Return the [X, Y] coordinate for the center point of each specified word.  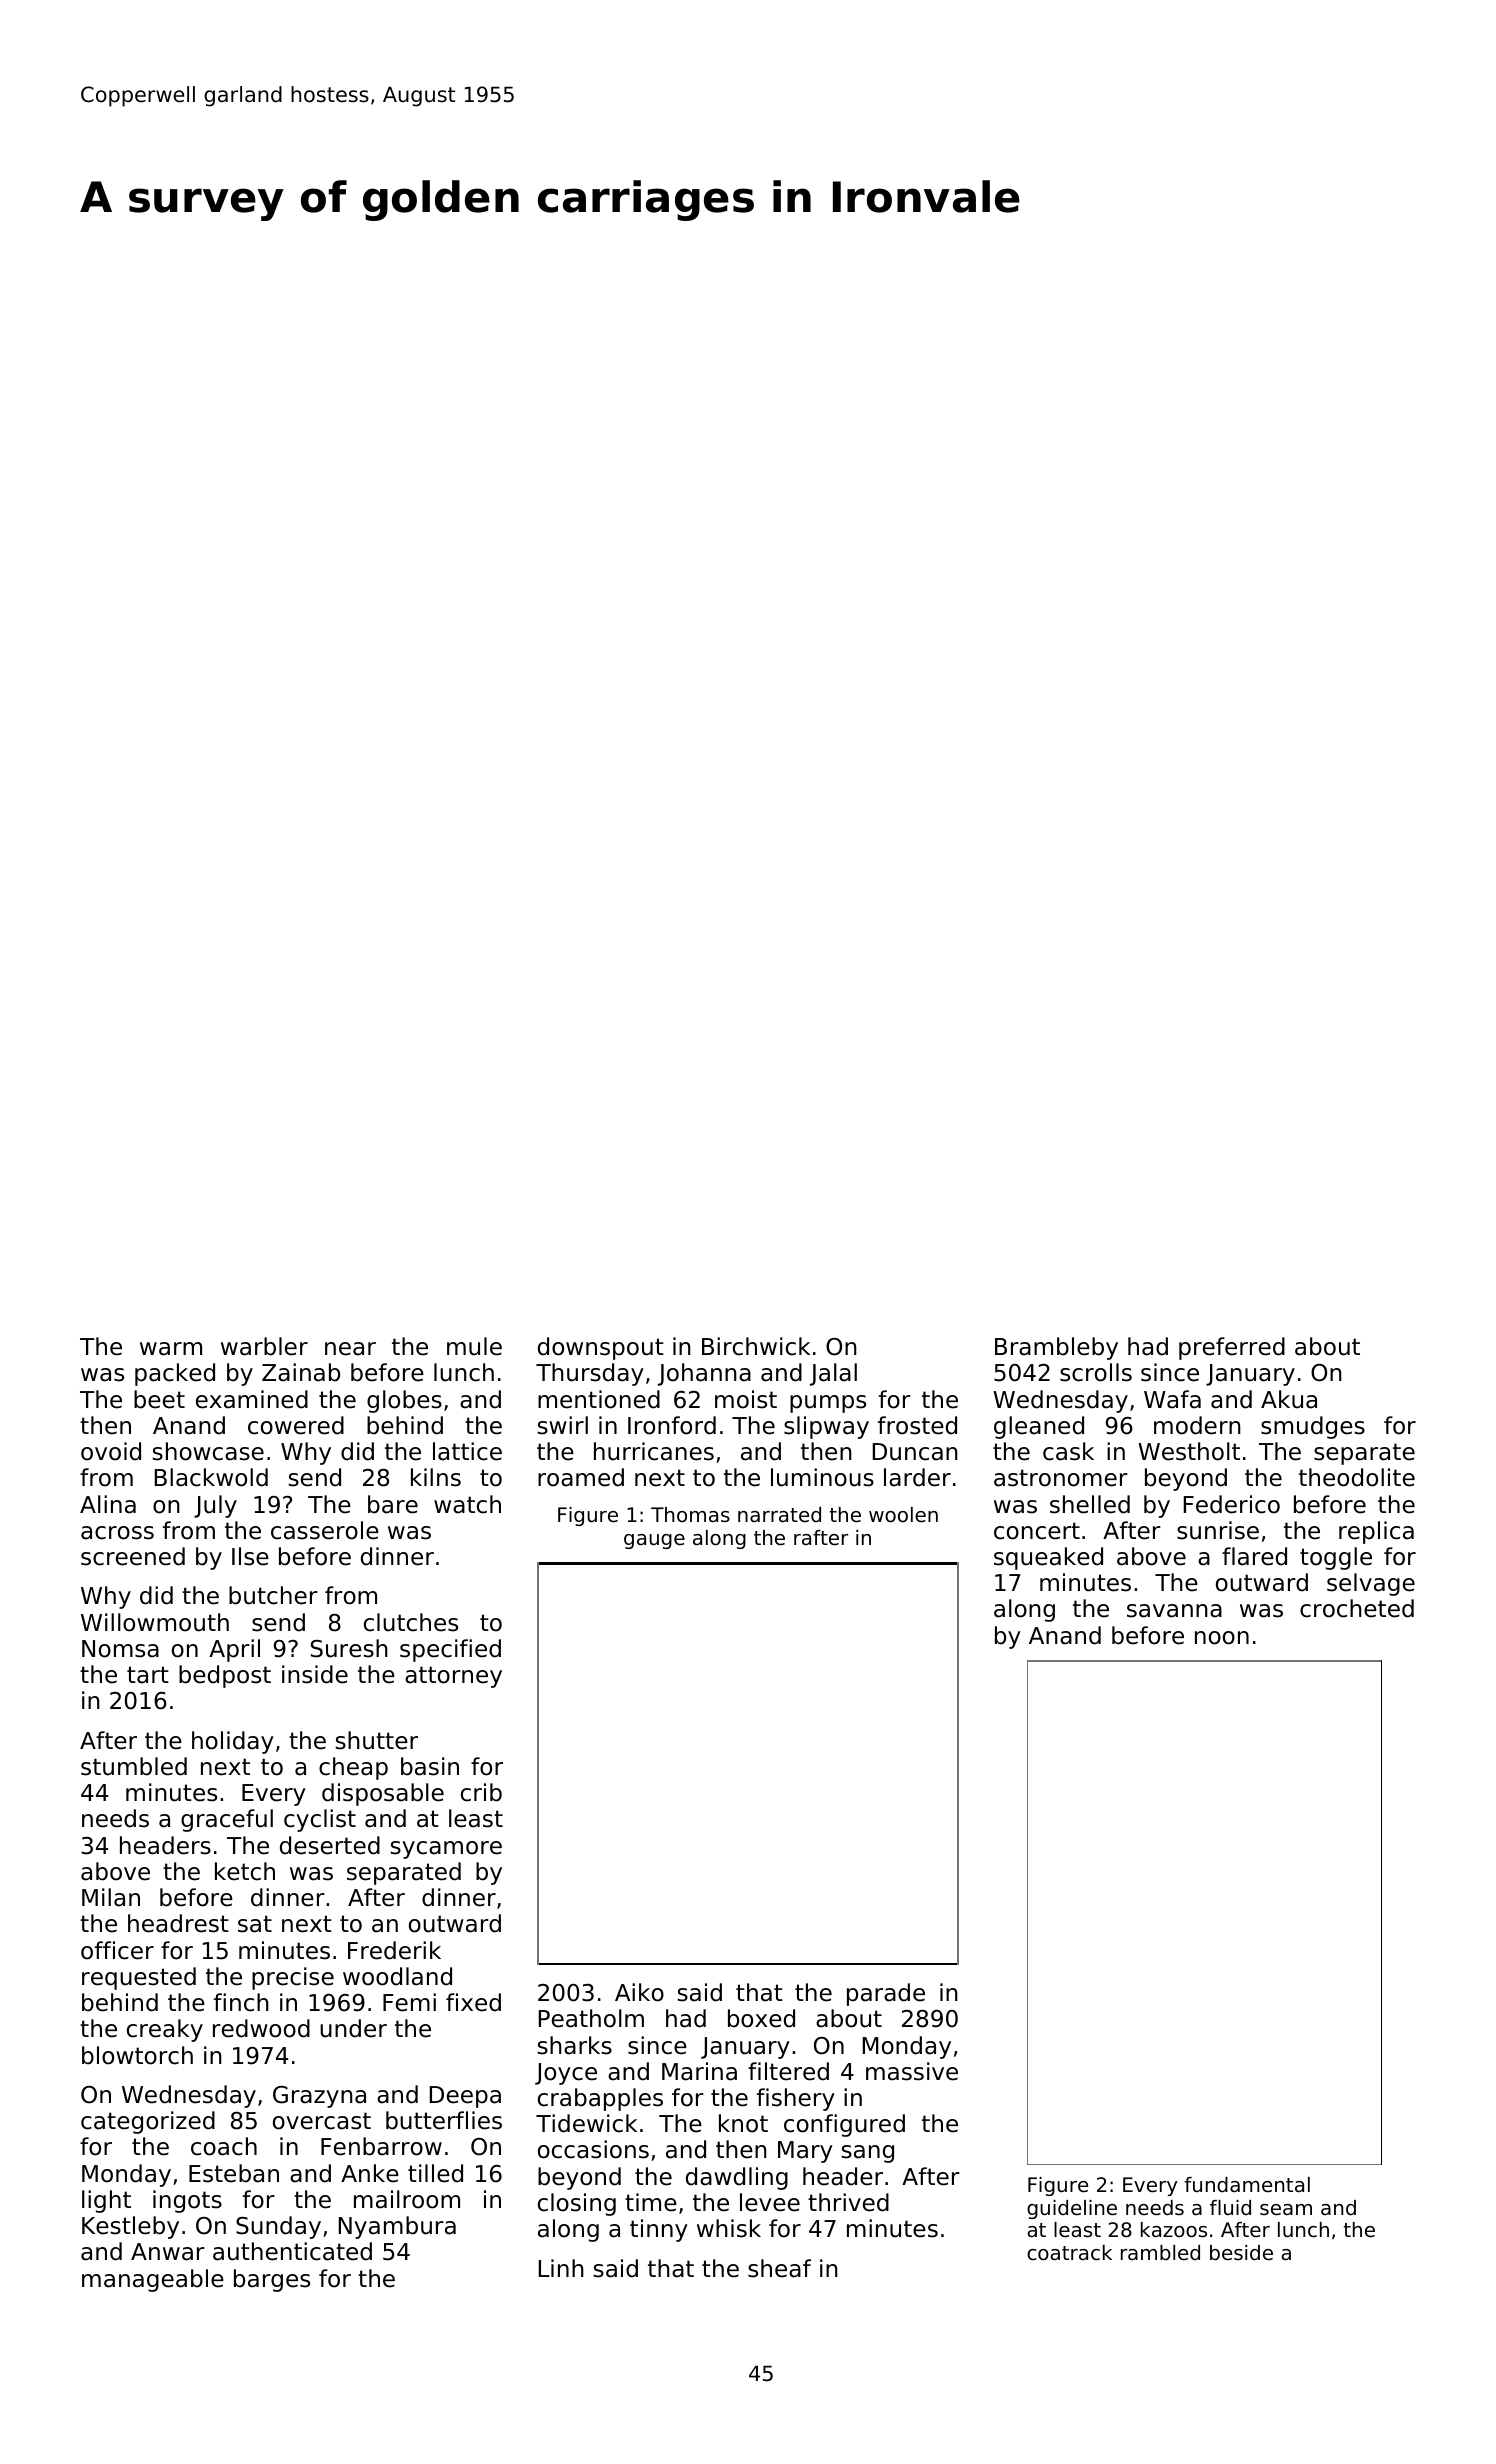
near [350, 1349]
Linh [561, 2268]
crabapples [600, 2099]
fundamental [1247, 2185]
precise [293, 1978]
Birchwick [756, 1346]
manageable [153, 2280]
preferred [1232, 1348]
